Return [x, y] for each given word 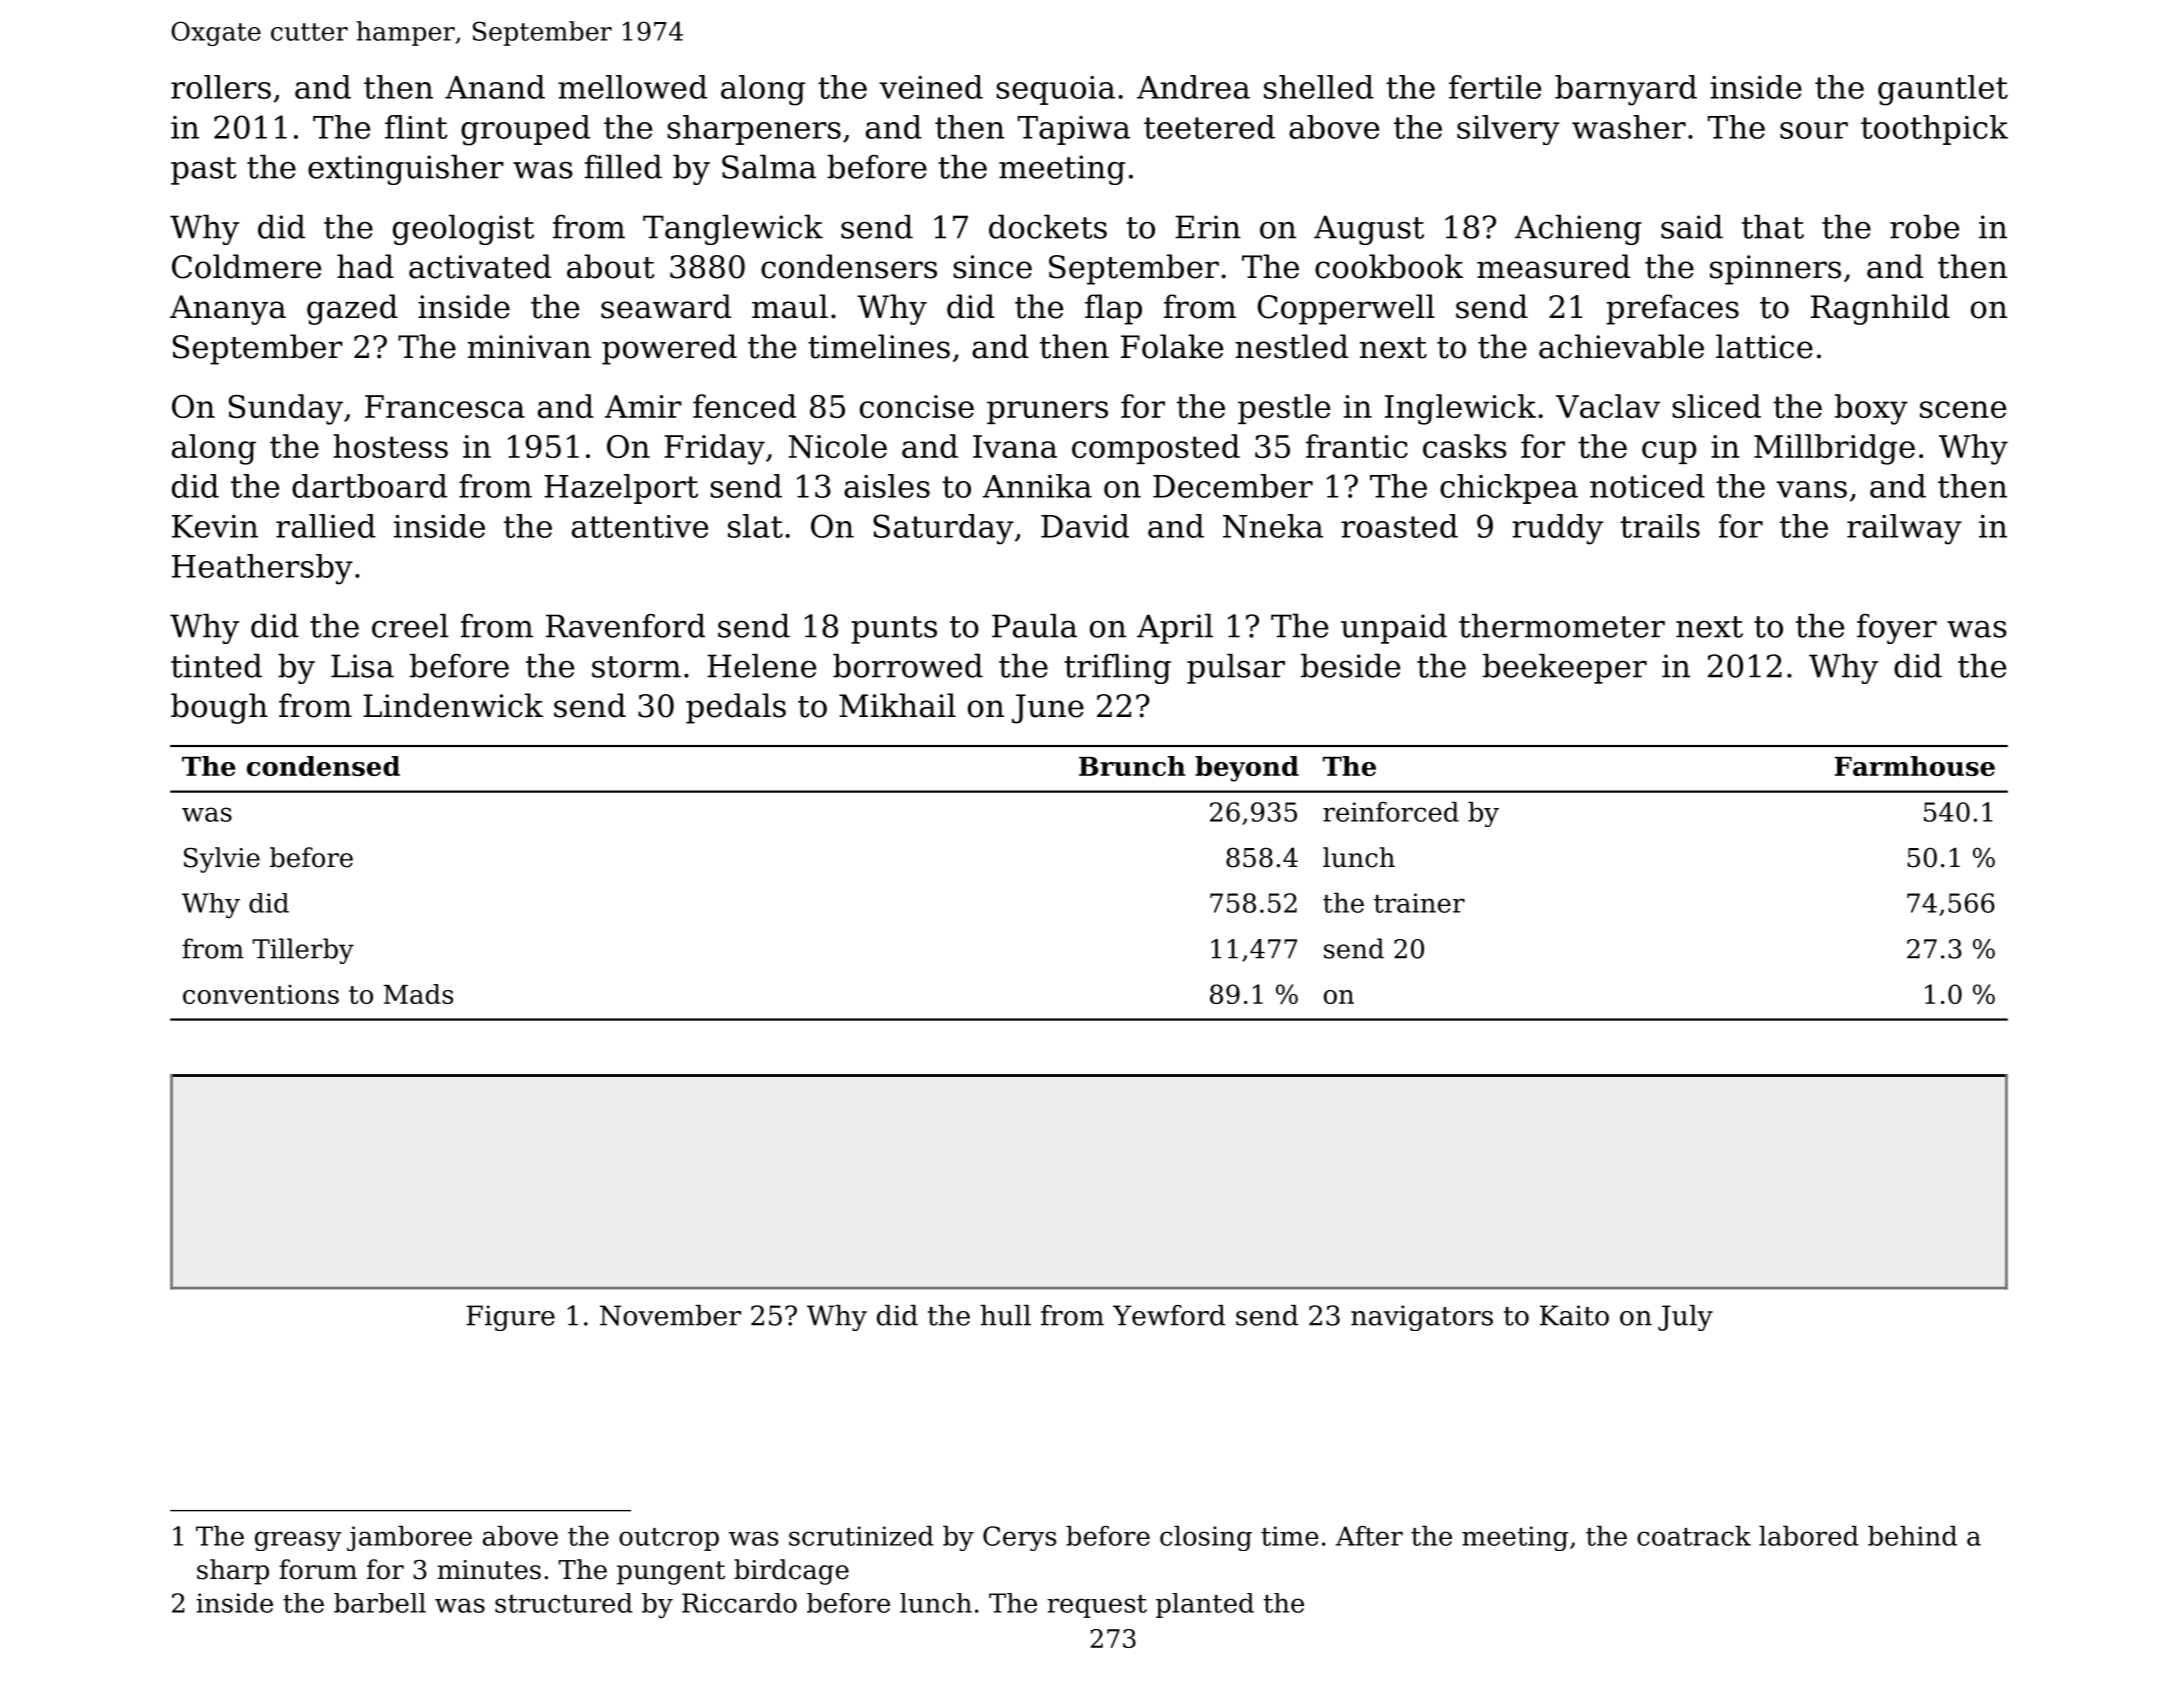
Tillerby [303, 951]
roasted [1399, 526]
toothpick [1934, 130]
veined [931, 87]
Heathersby [262, 569]
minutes [489, 1570]
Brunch [1132, 766]
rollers [221, 87]
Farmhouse [1914, 766]
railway [1904, 529]
